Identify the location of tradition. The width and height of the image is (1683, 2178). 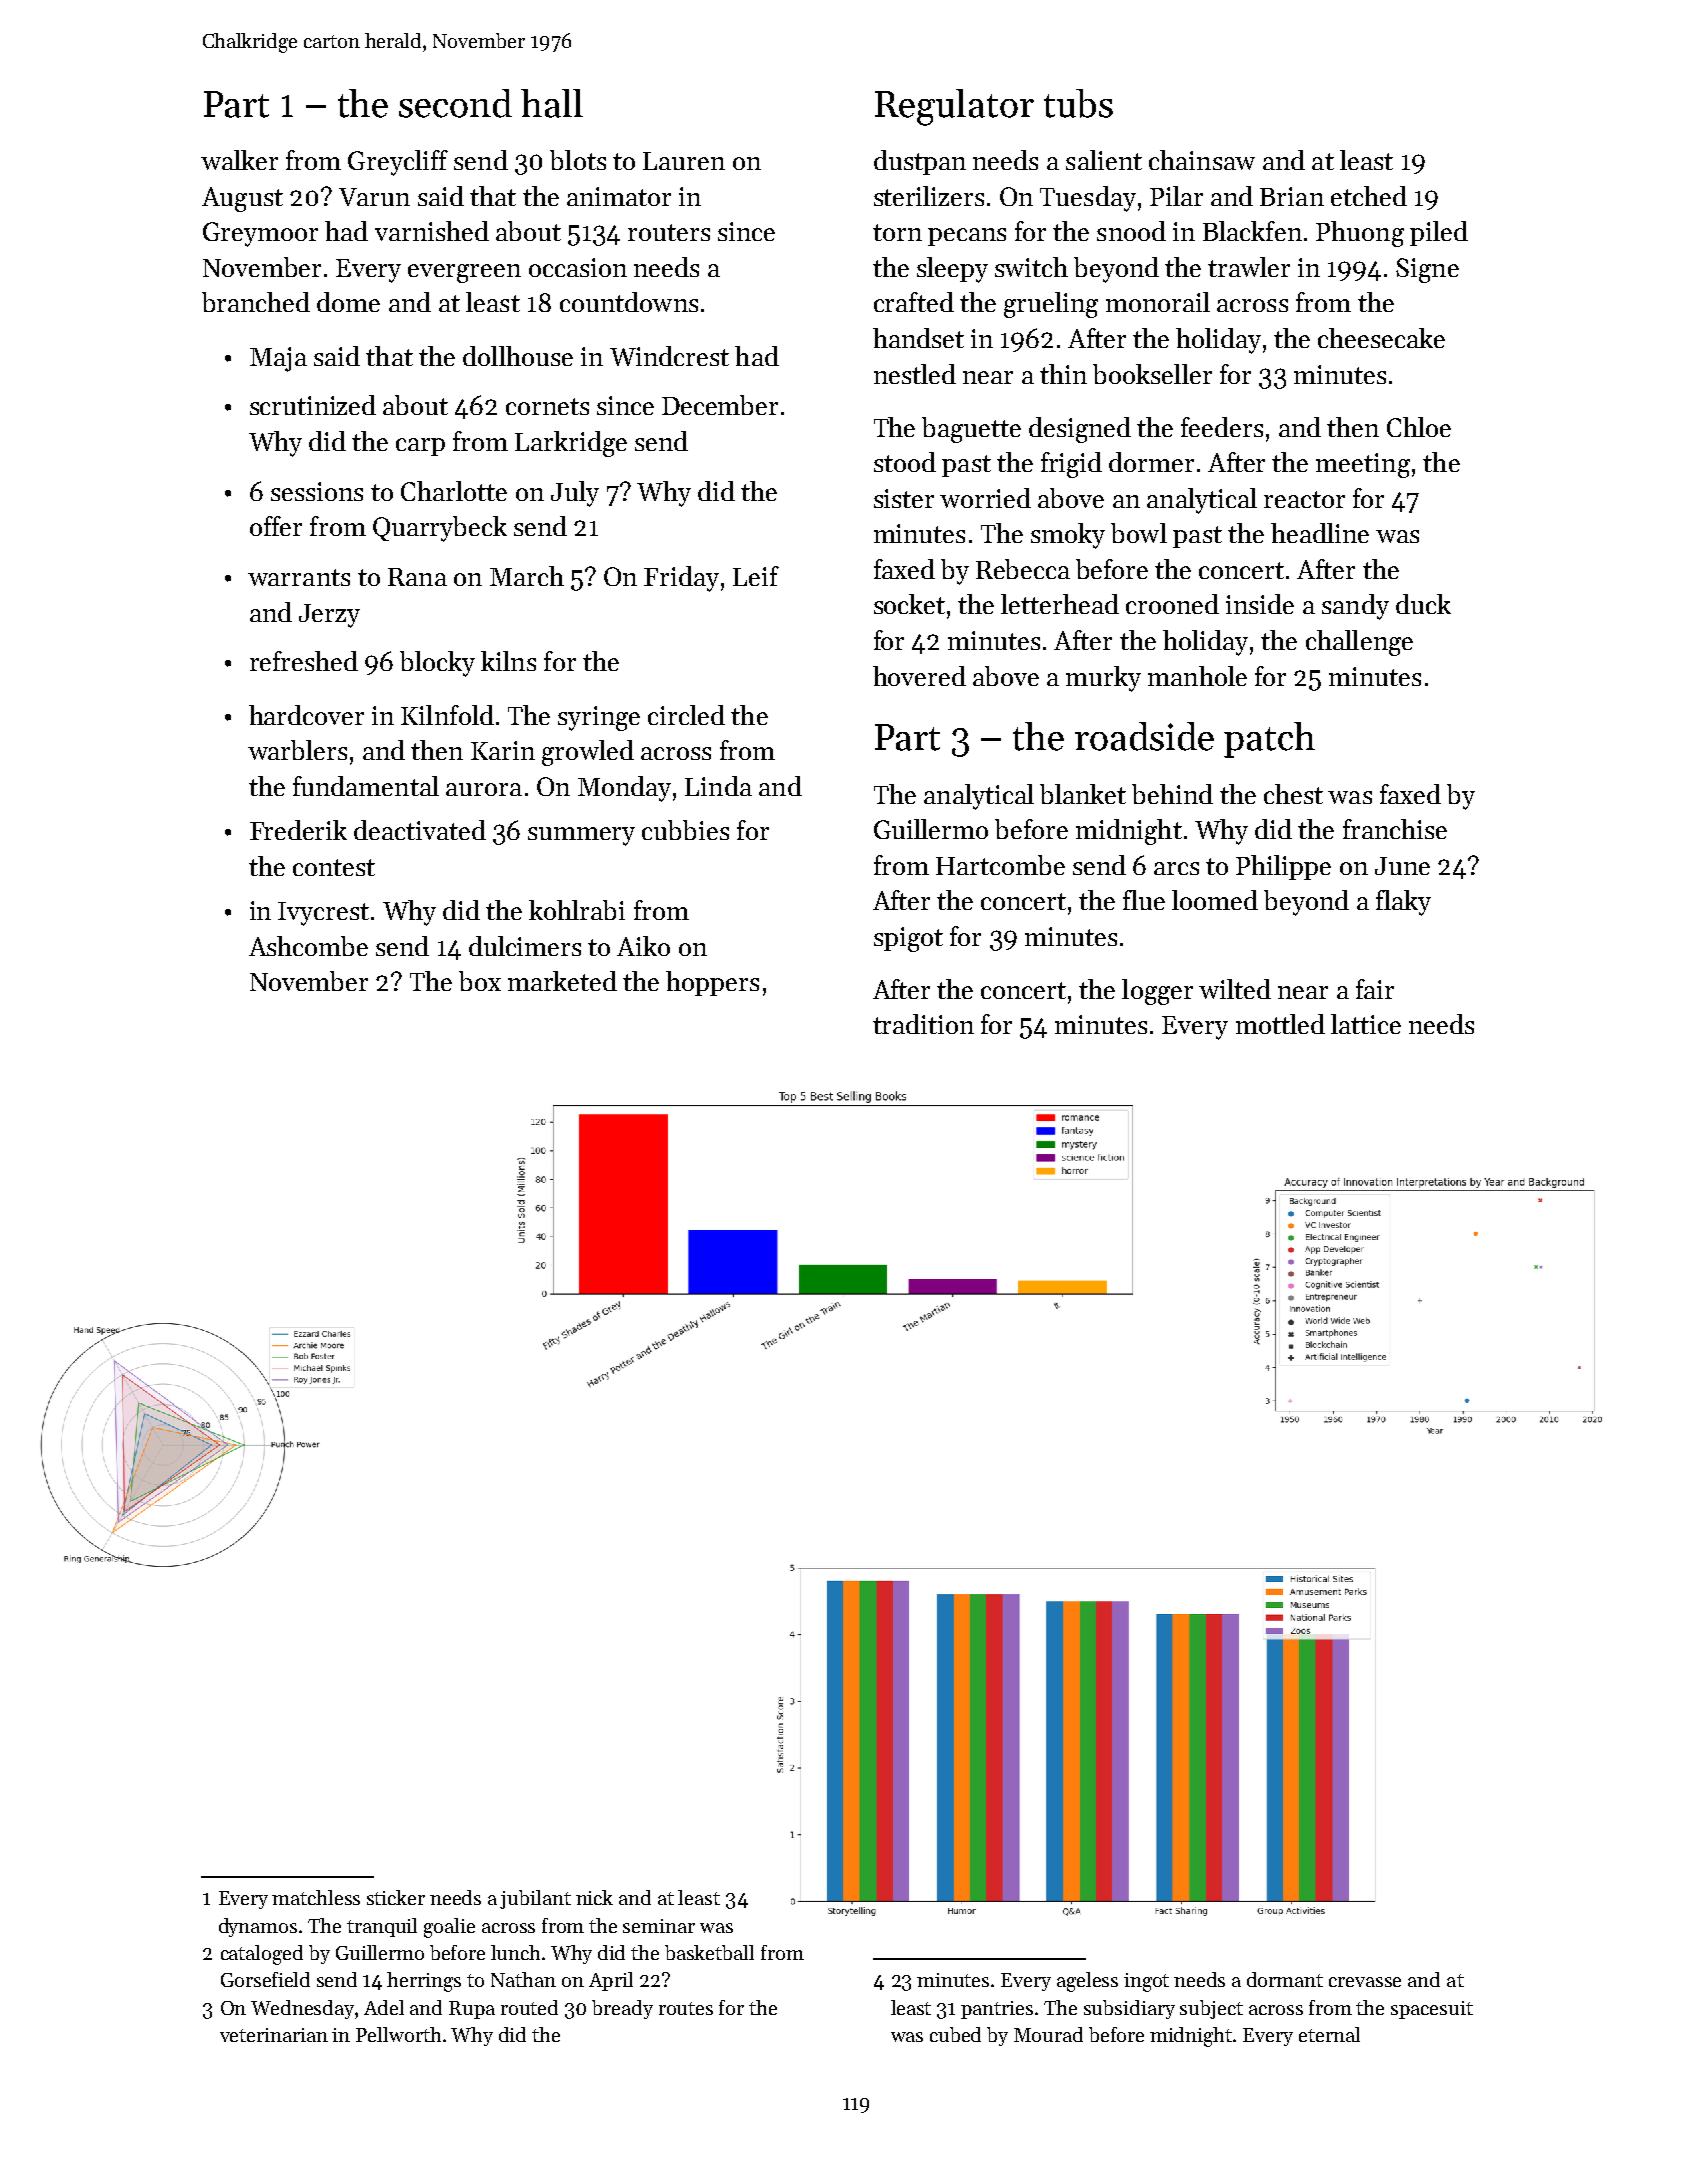
(923, 1024).
